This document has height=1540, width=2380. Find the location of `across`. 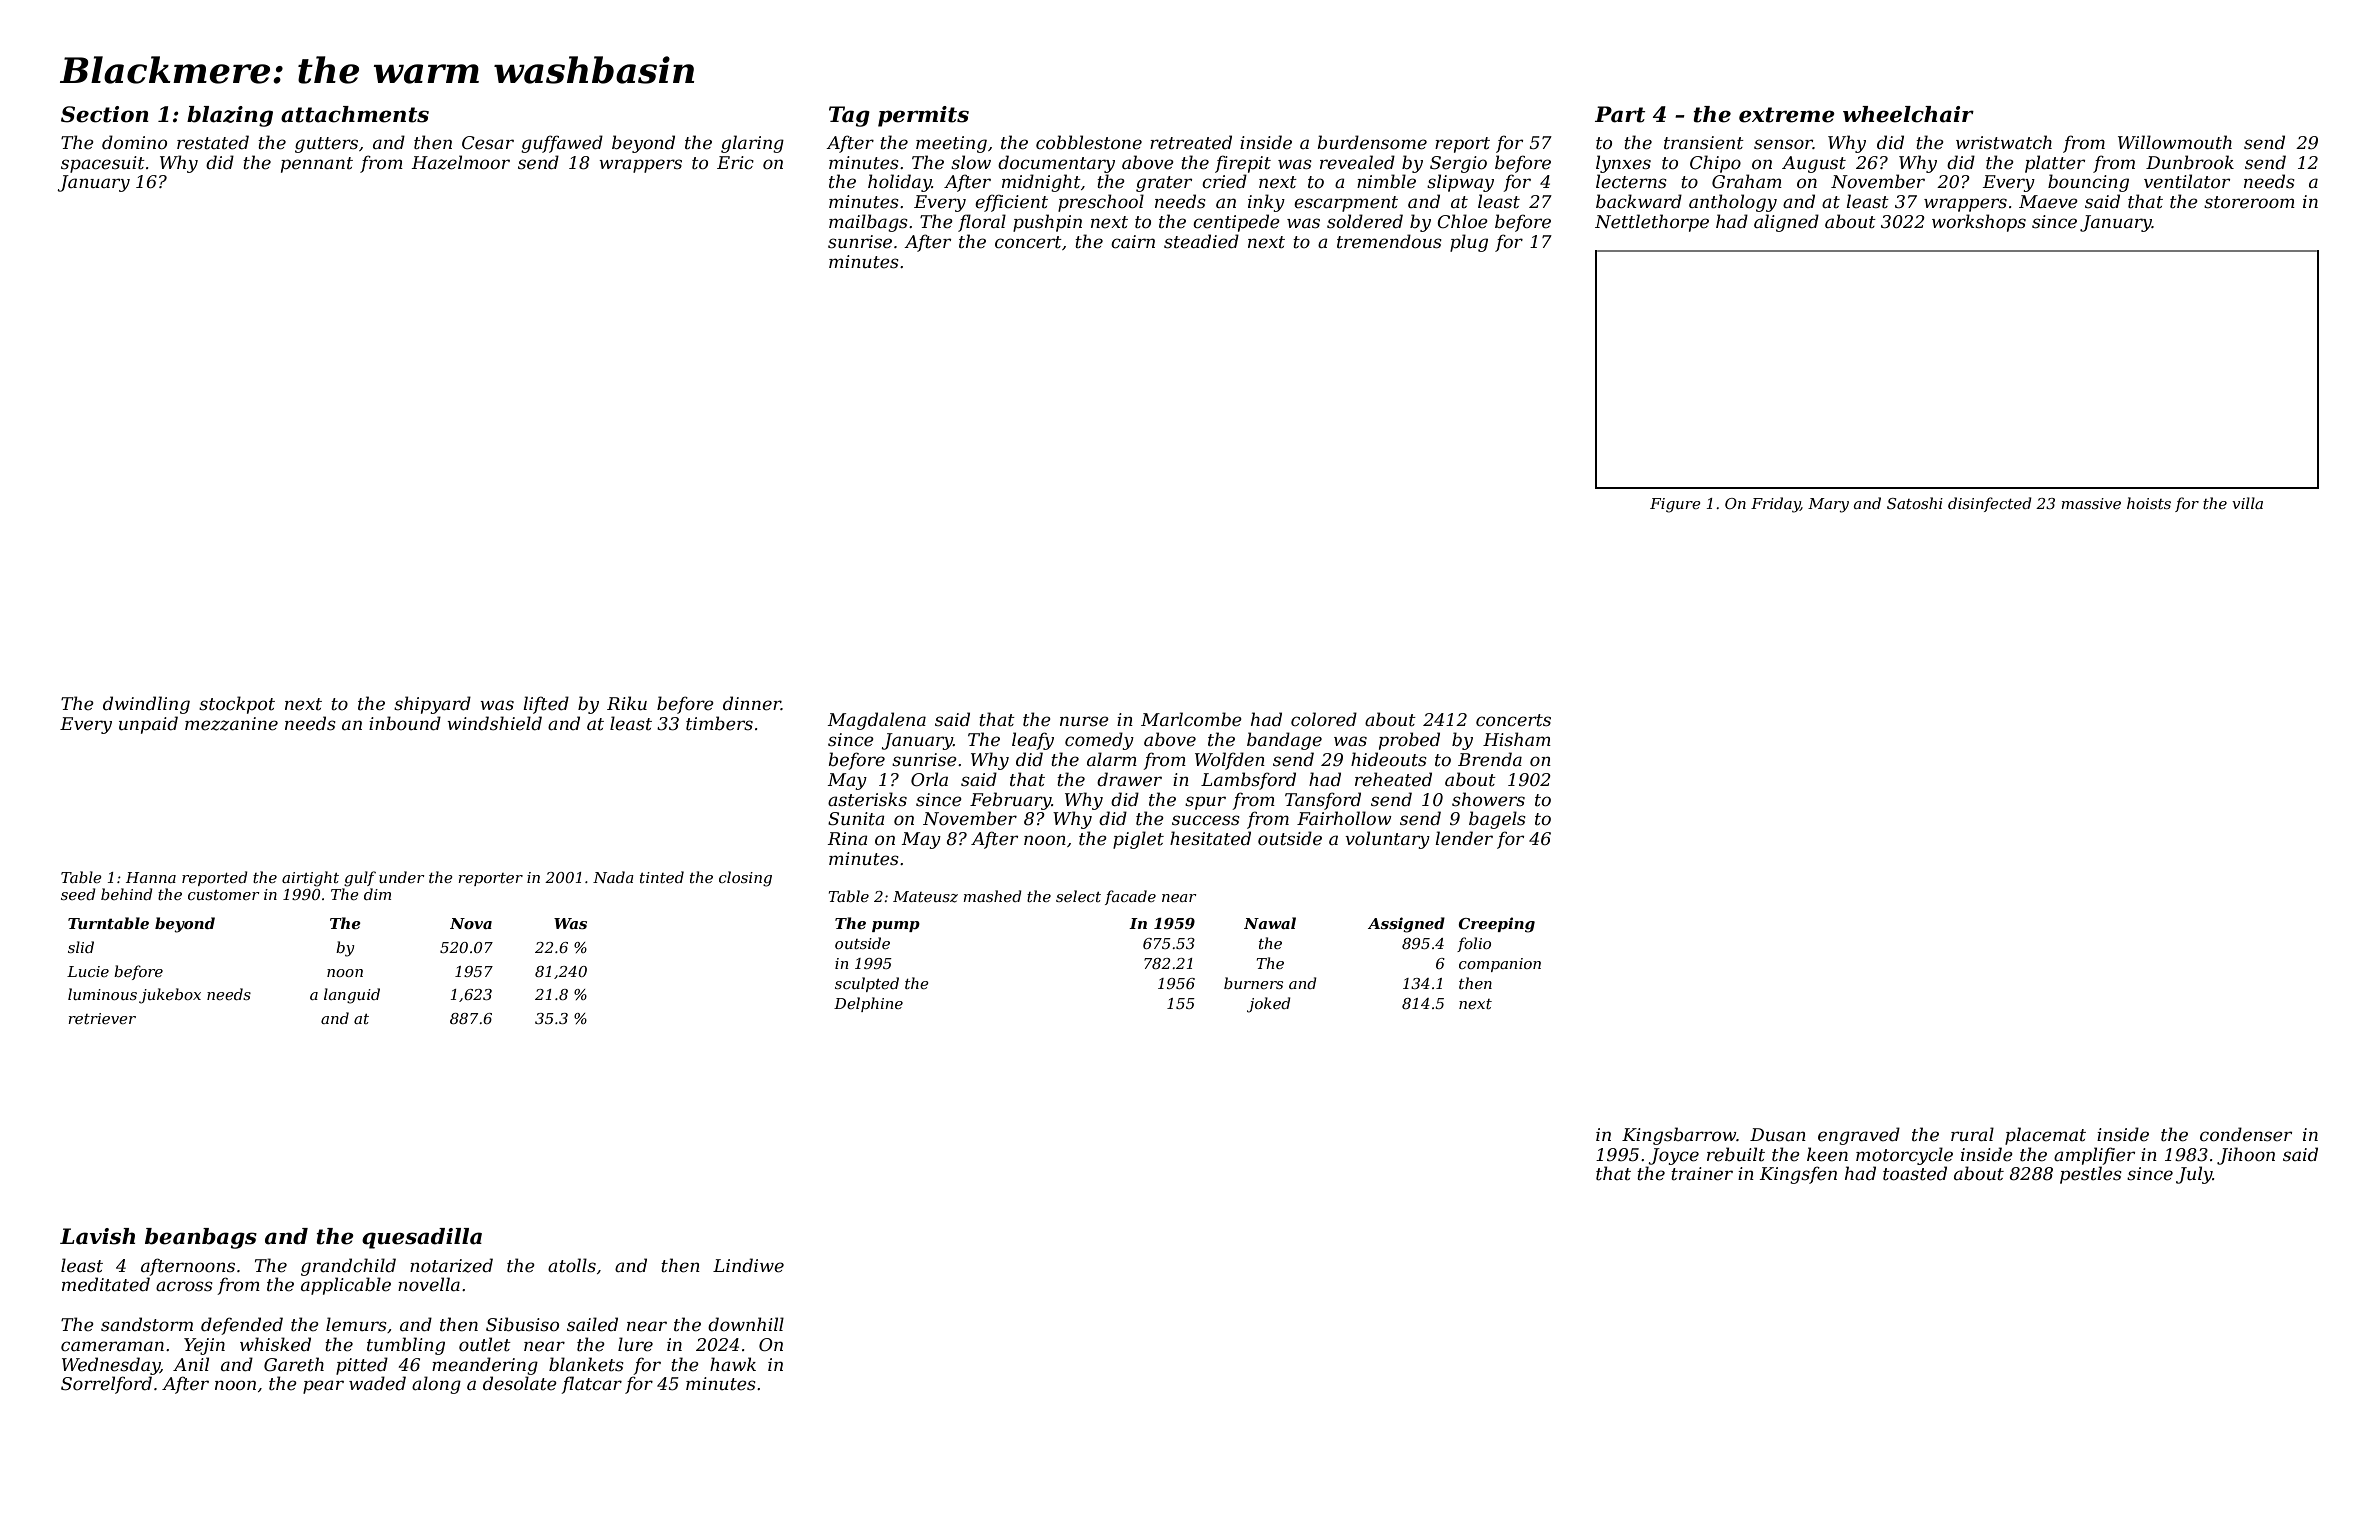

across is located at coordinates (184, 1286).
